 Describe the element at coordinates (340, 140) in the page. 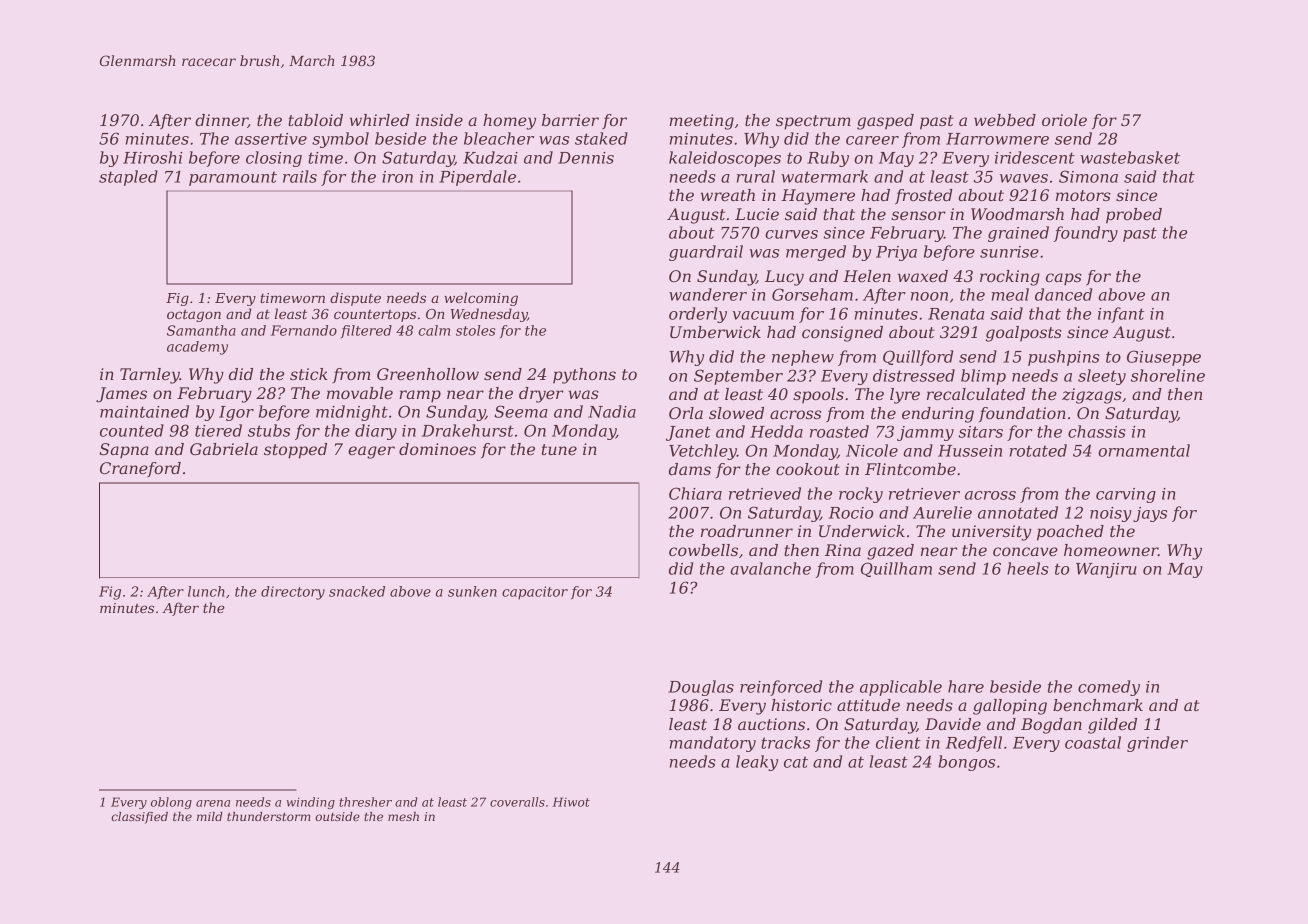

I see `symbol` at that location.
